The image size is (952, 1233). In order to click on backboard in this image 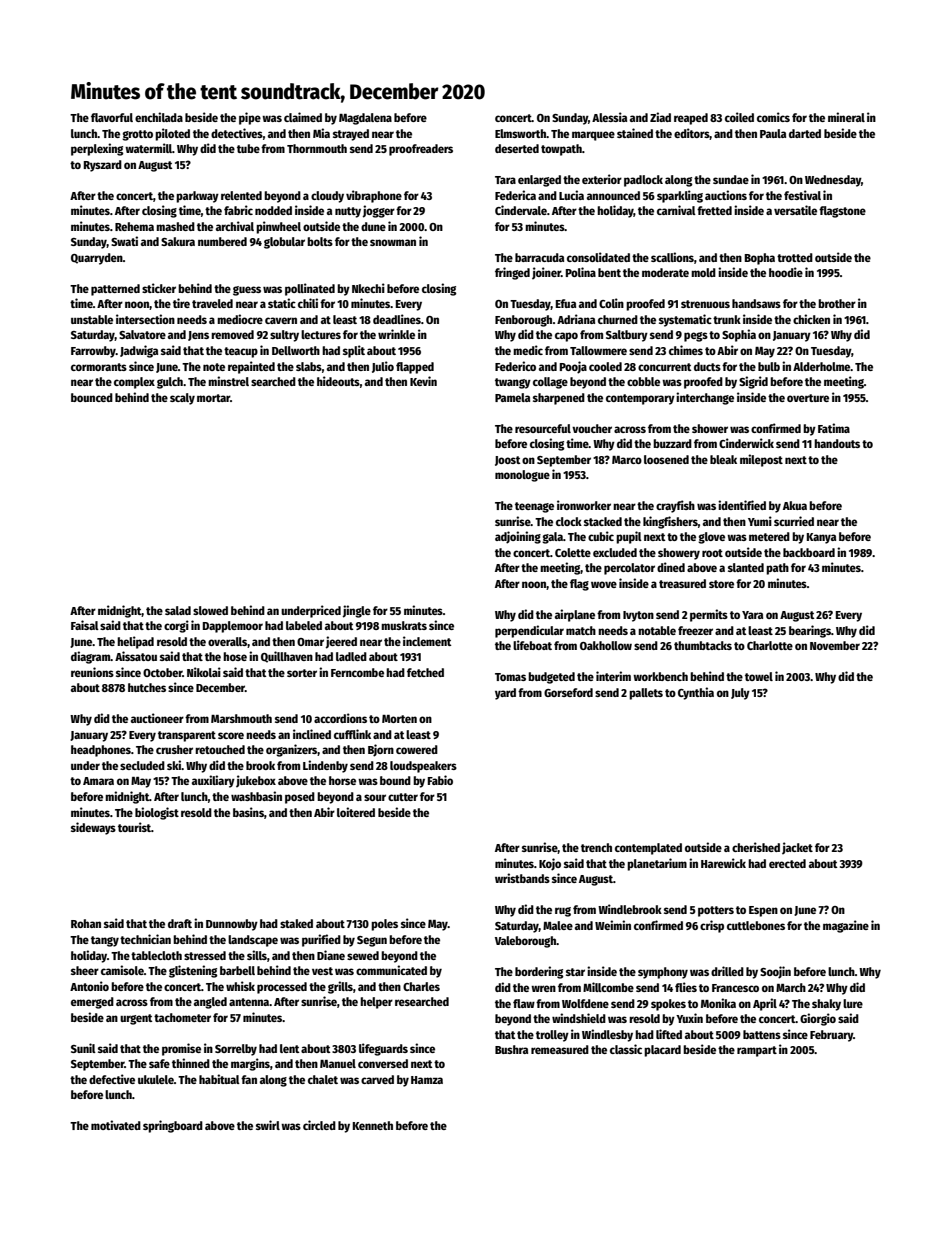, I will do `click(809, 552)`.
